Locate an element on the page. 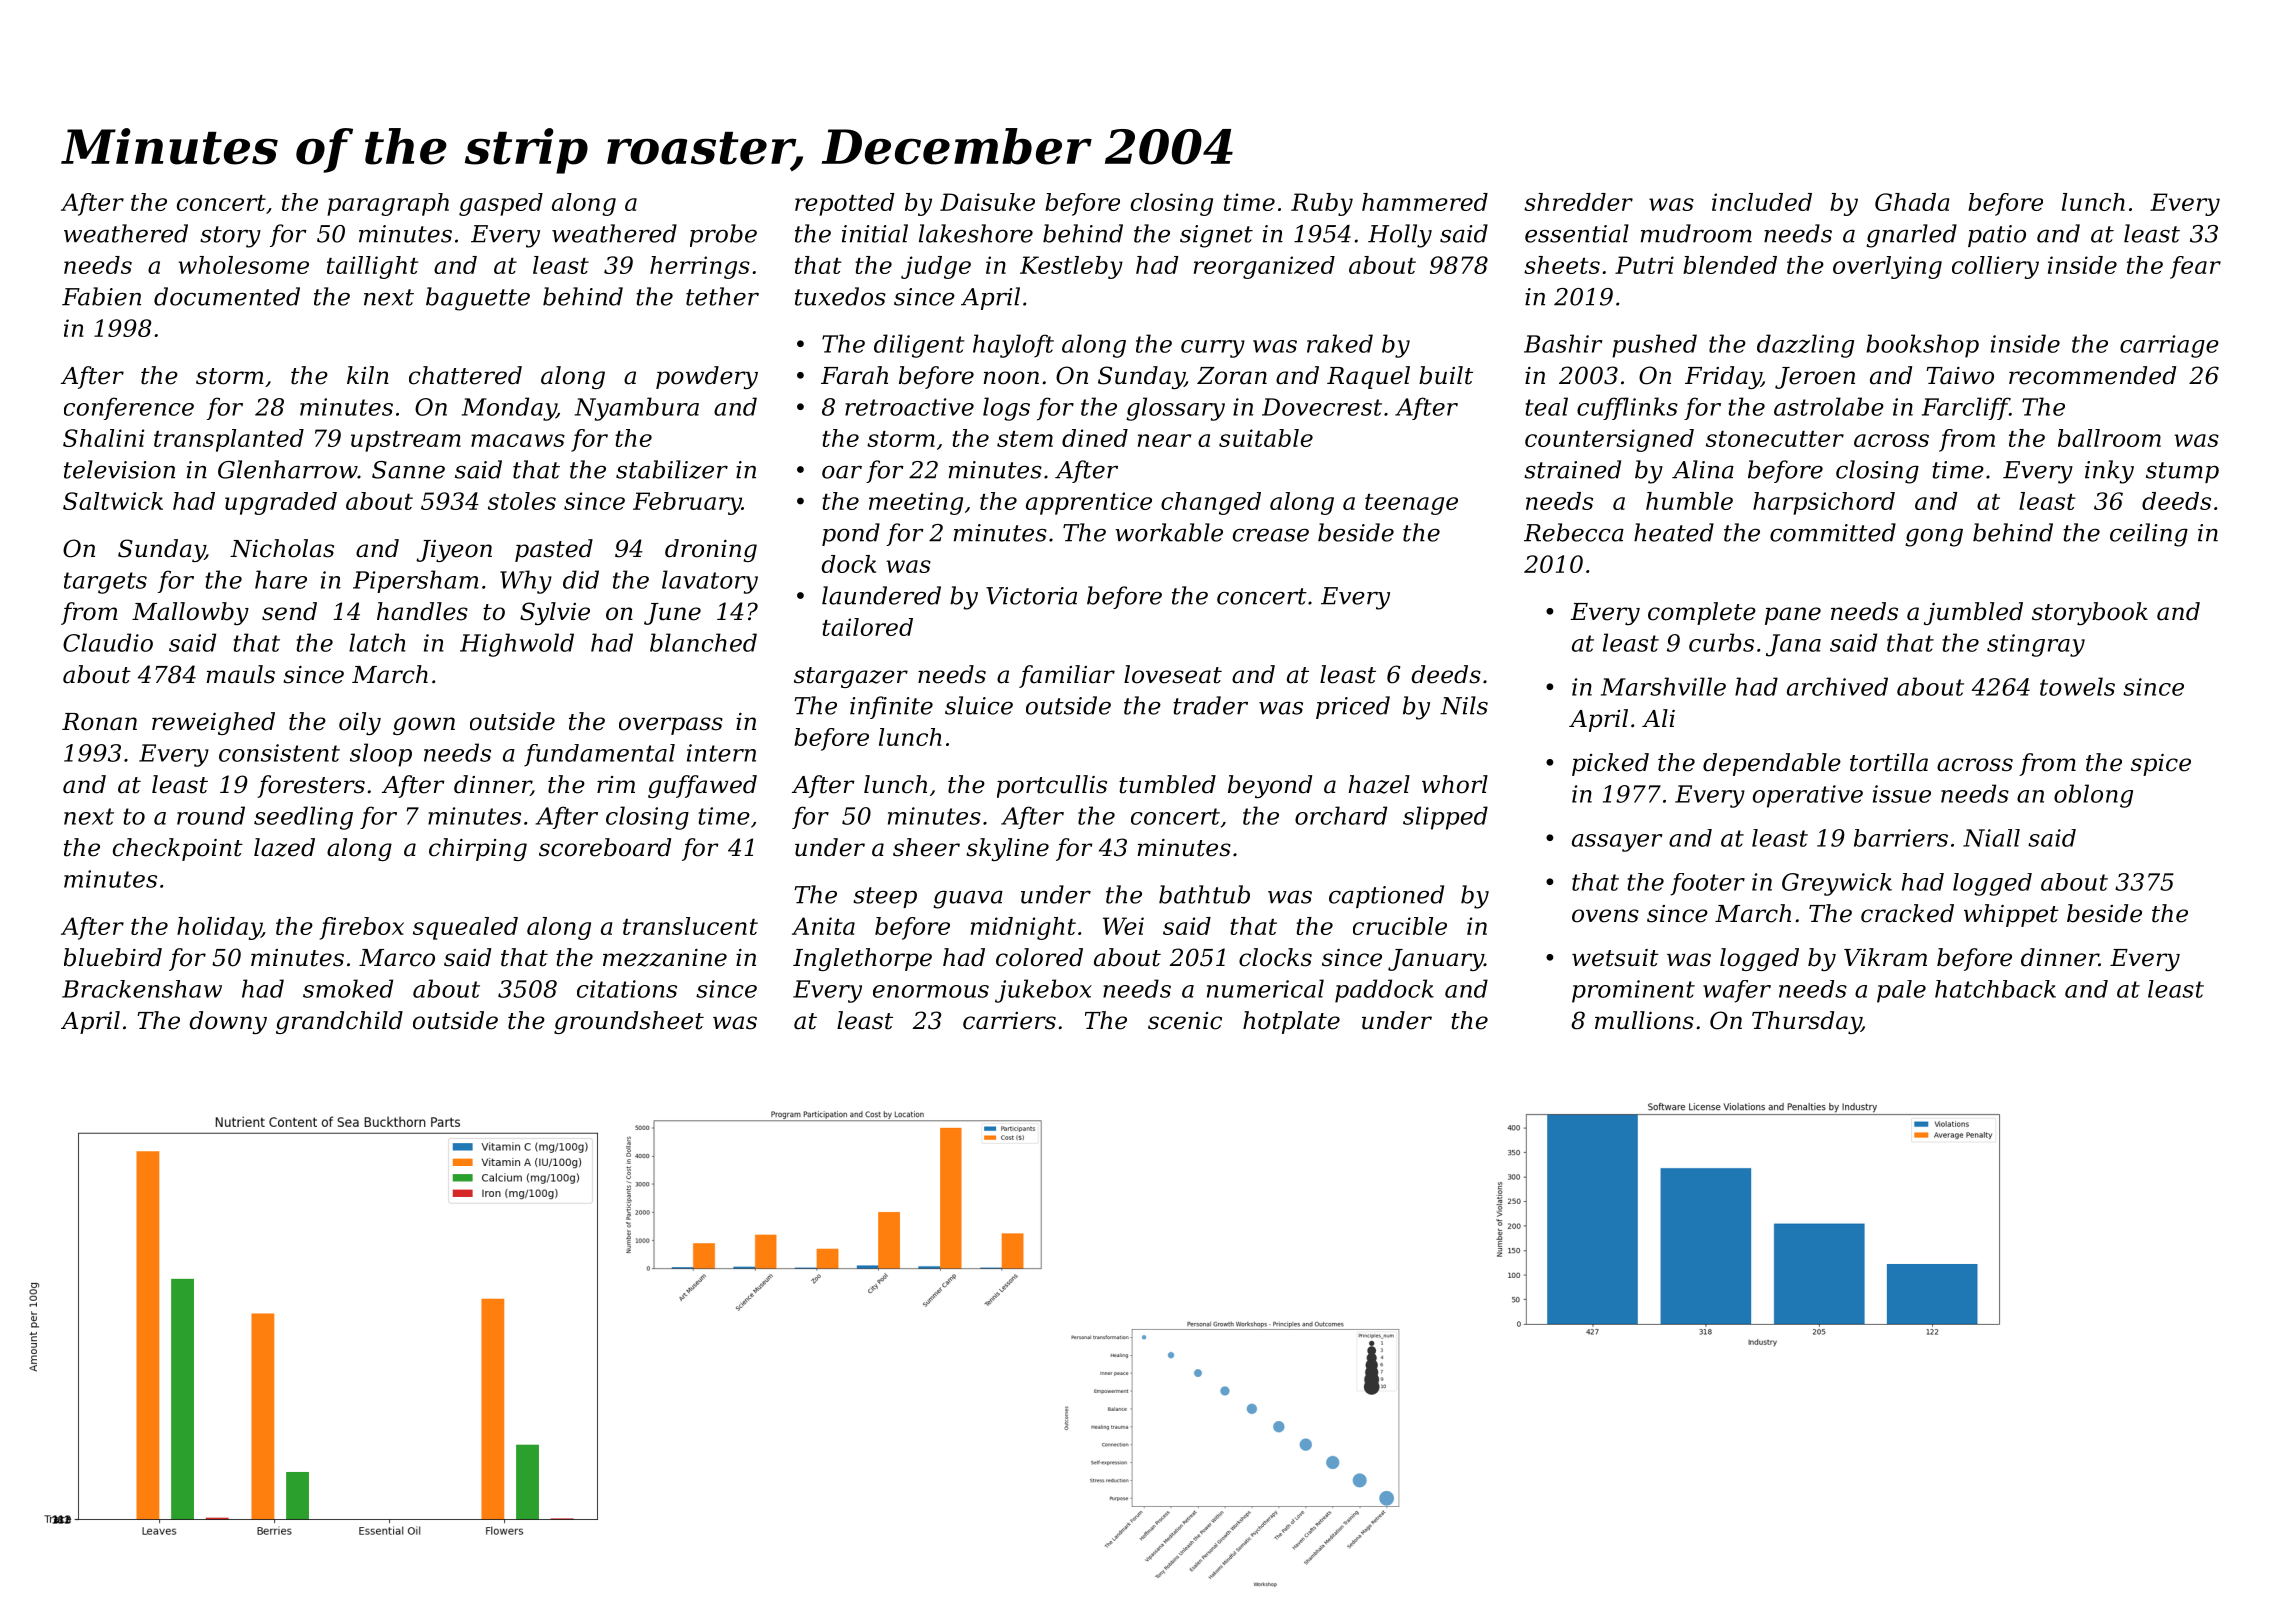  tortilla is located at coordinates (1889, 762).
